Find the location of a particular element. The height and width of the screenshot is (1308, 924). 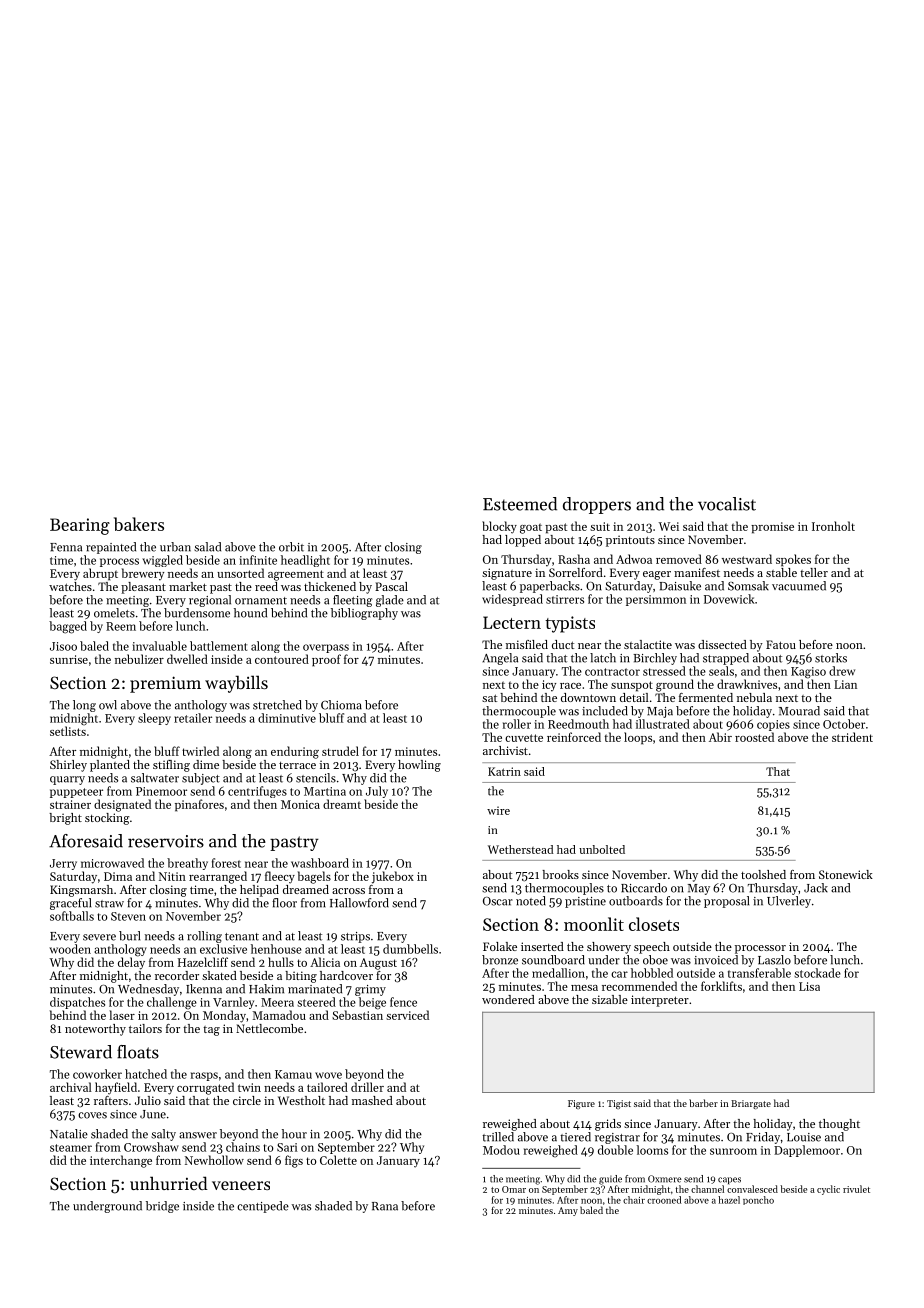

strident is located at coordinates (852, 737).
